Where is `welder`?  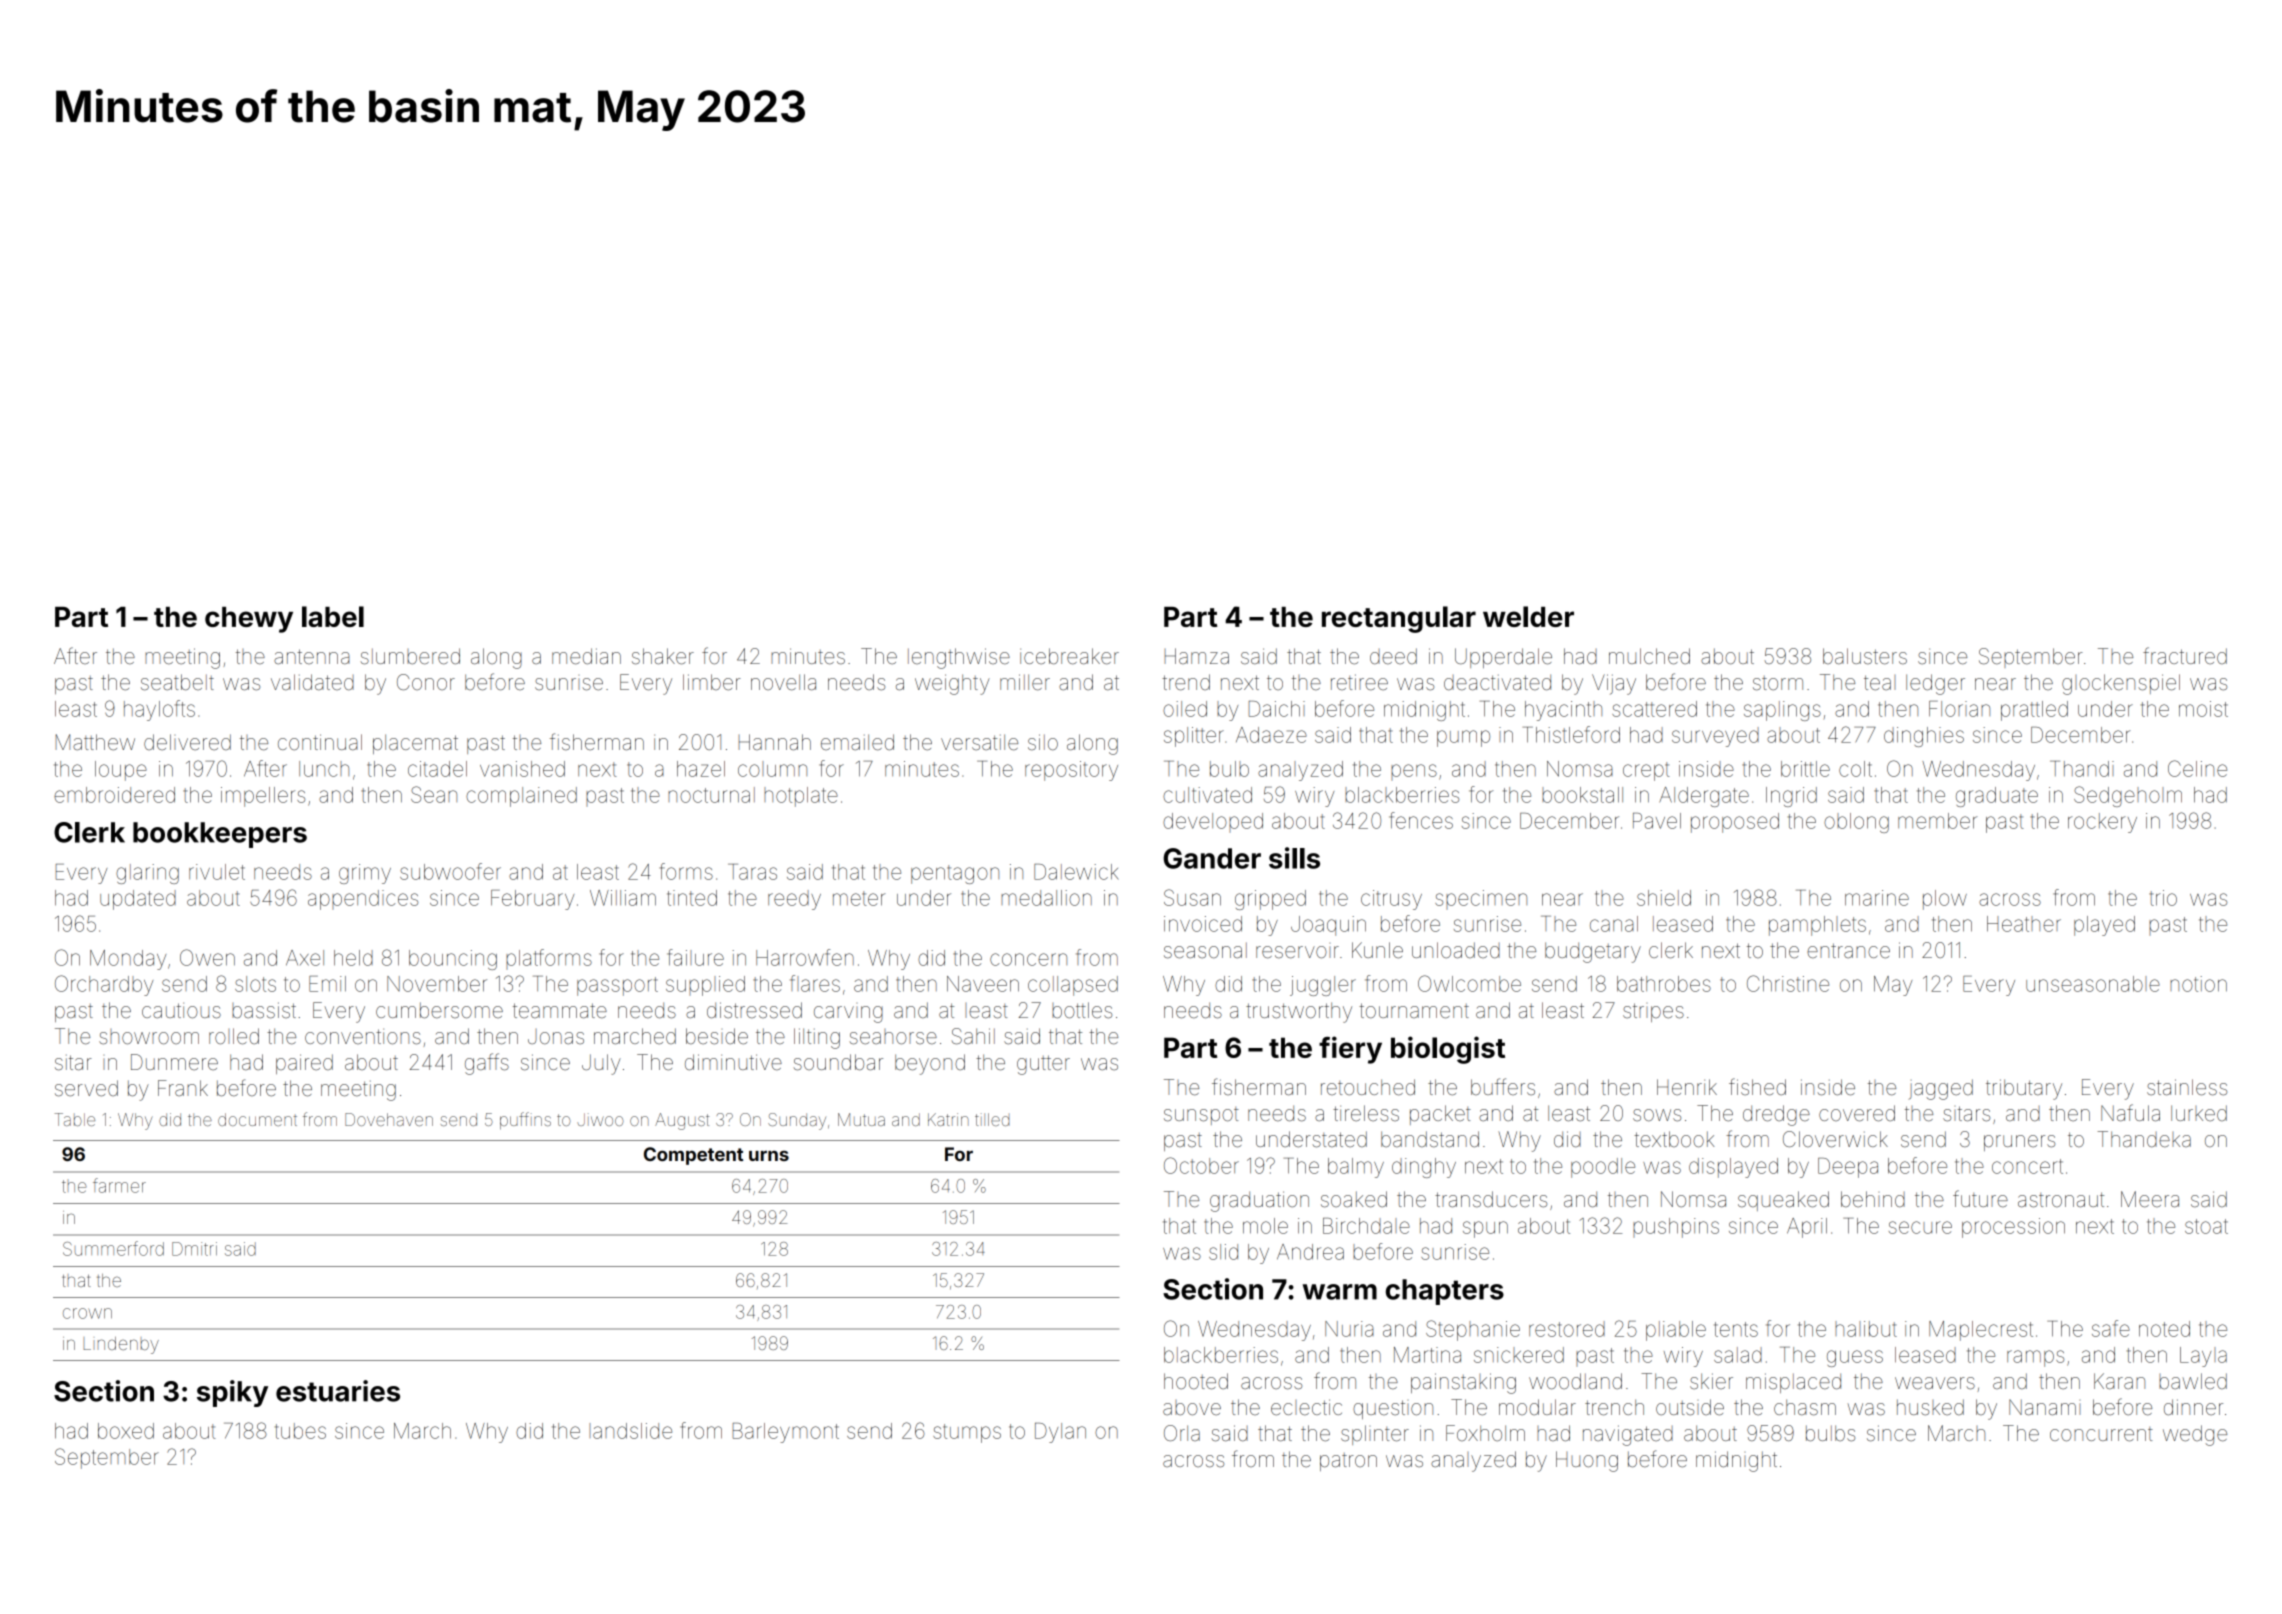 welder is located at coordinates (1528, 616).
